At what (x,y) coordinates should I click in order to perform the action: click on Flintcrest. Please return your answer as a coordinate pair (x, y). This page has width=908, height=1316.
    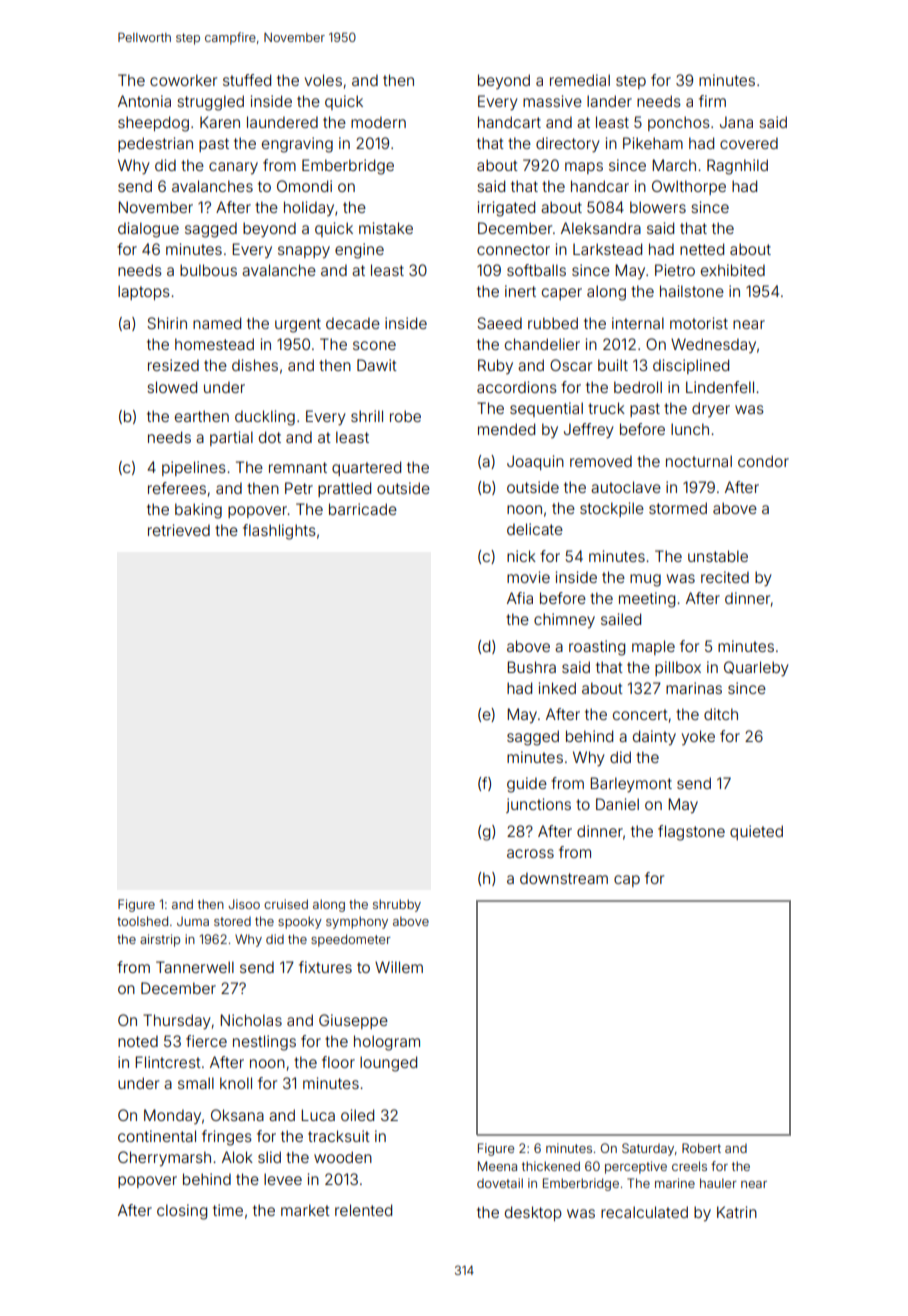
    Looking at the image, I should click on (168, 1062).
